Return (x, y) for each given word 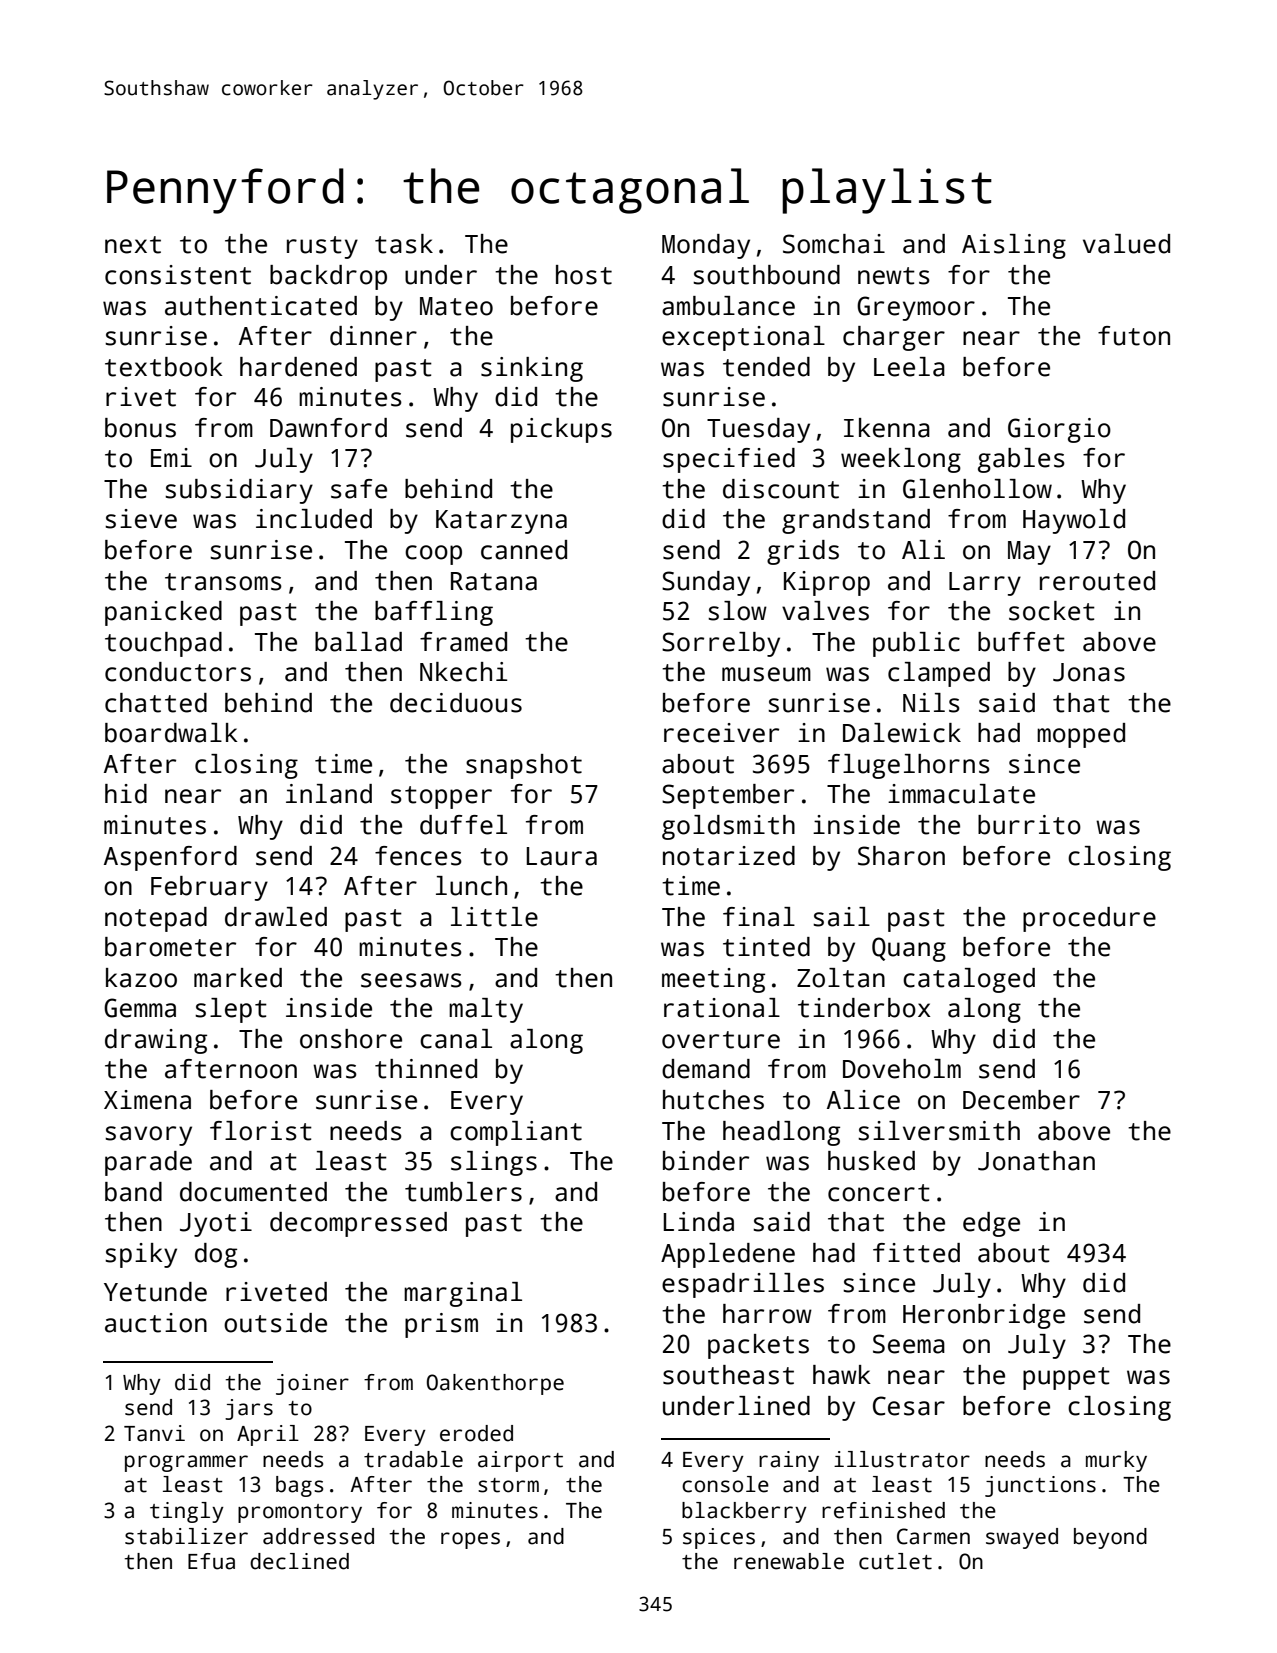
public (916, 644)
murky (1116, 1461)
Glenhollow (977, 489)
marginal (463, 1294)
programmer (186, 1463)
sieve (141, 519)
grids (803, 552)
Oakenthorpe (495, 1384)
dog (216, 1255)
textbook (164, 367)
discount (781, 489)
